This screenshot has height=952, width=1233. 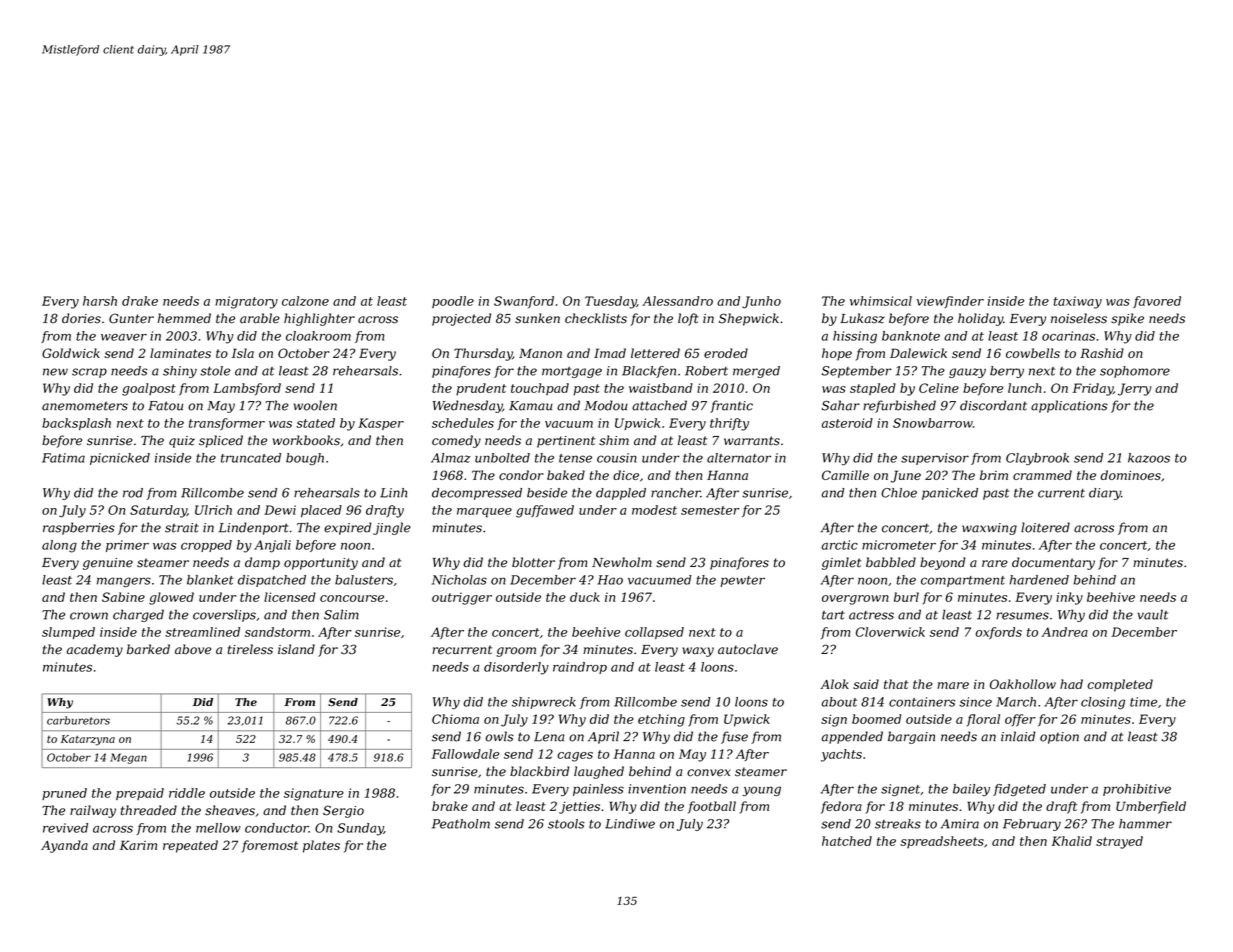 I want to click on duck, so click(x=585, y=597).
